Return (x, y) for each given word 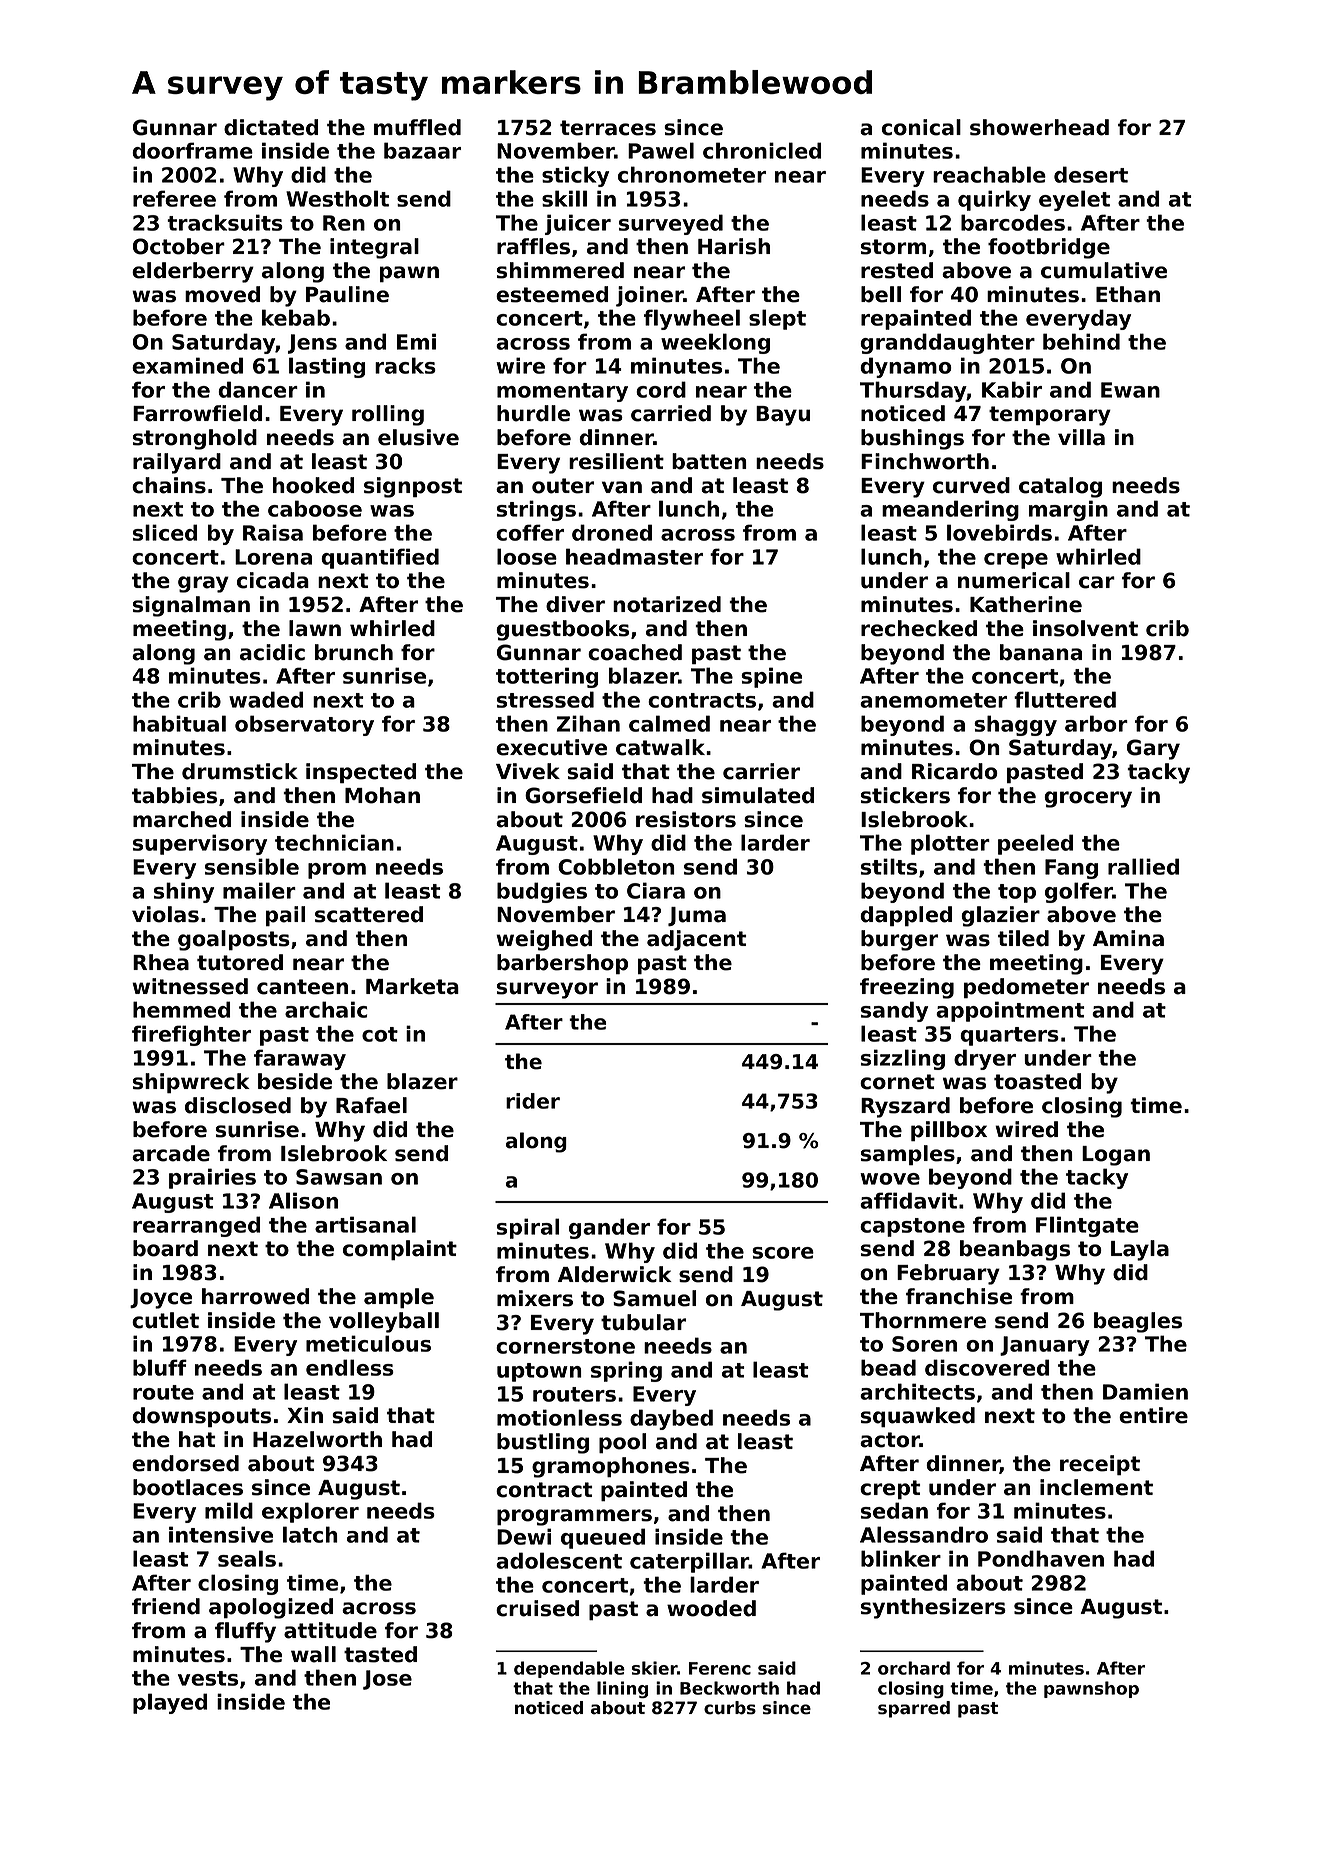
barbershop (562, 964)
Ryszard (905, 1107)
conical (921, 127)
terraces (608, 128)
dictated (271, 127)
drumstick (240, 771)
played (170, 1703)
